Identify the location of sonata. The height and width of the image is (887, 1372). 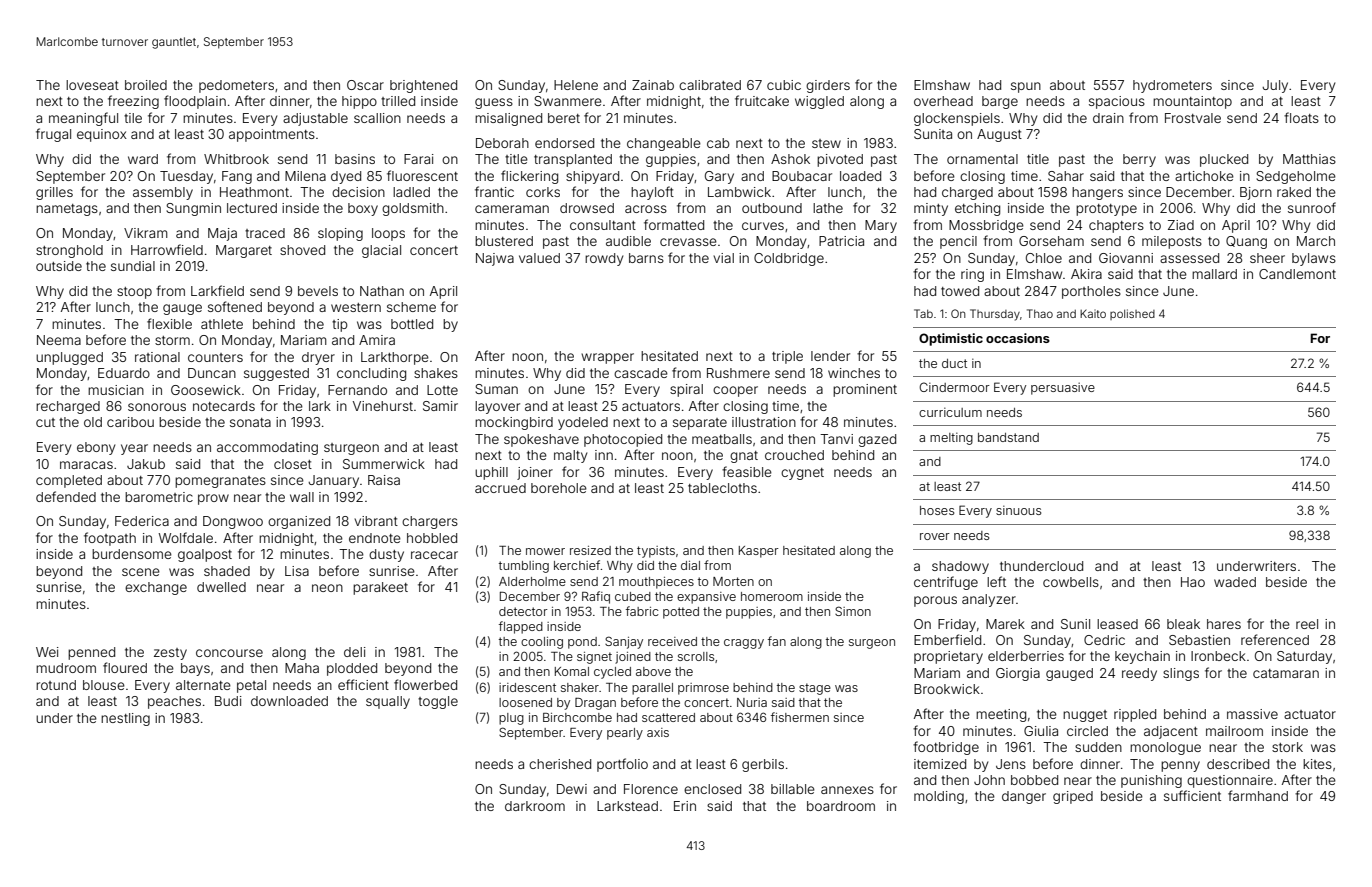
(250, 422).
